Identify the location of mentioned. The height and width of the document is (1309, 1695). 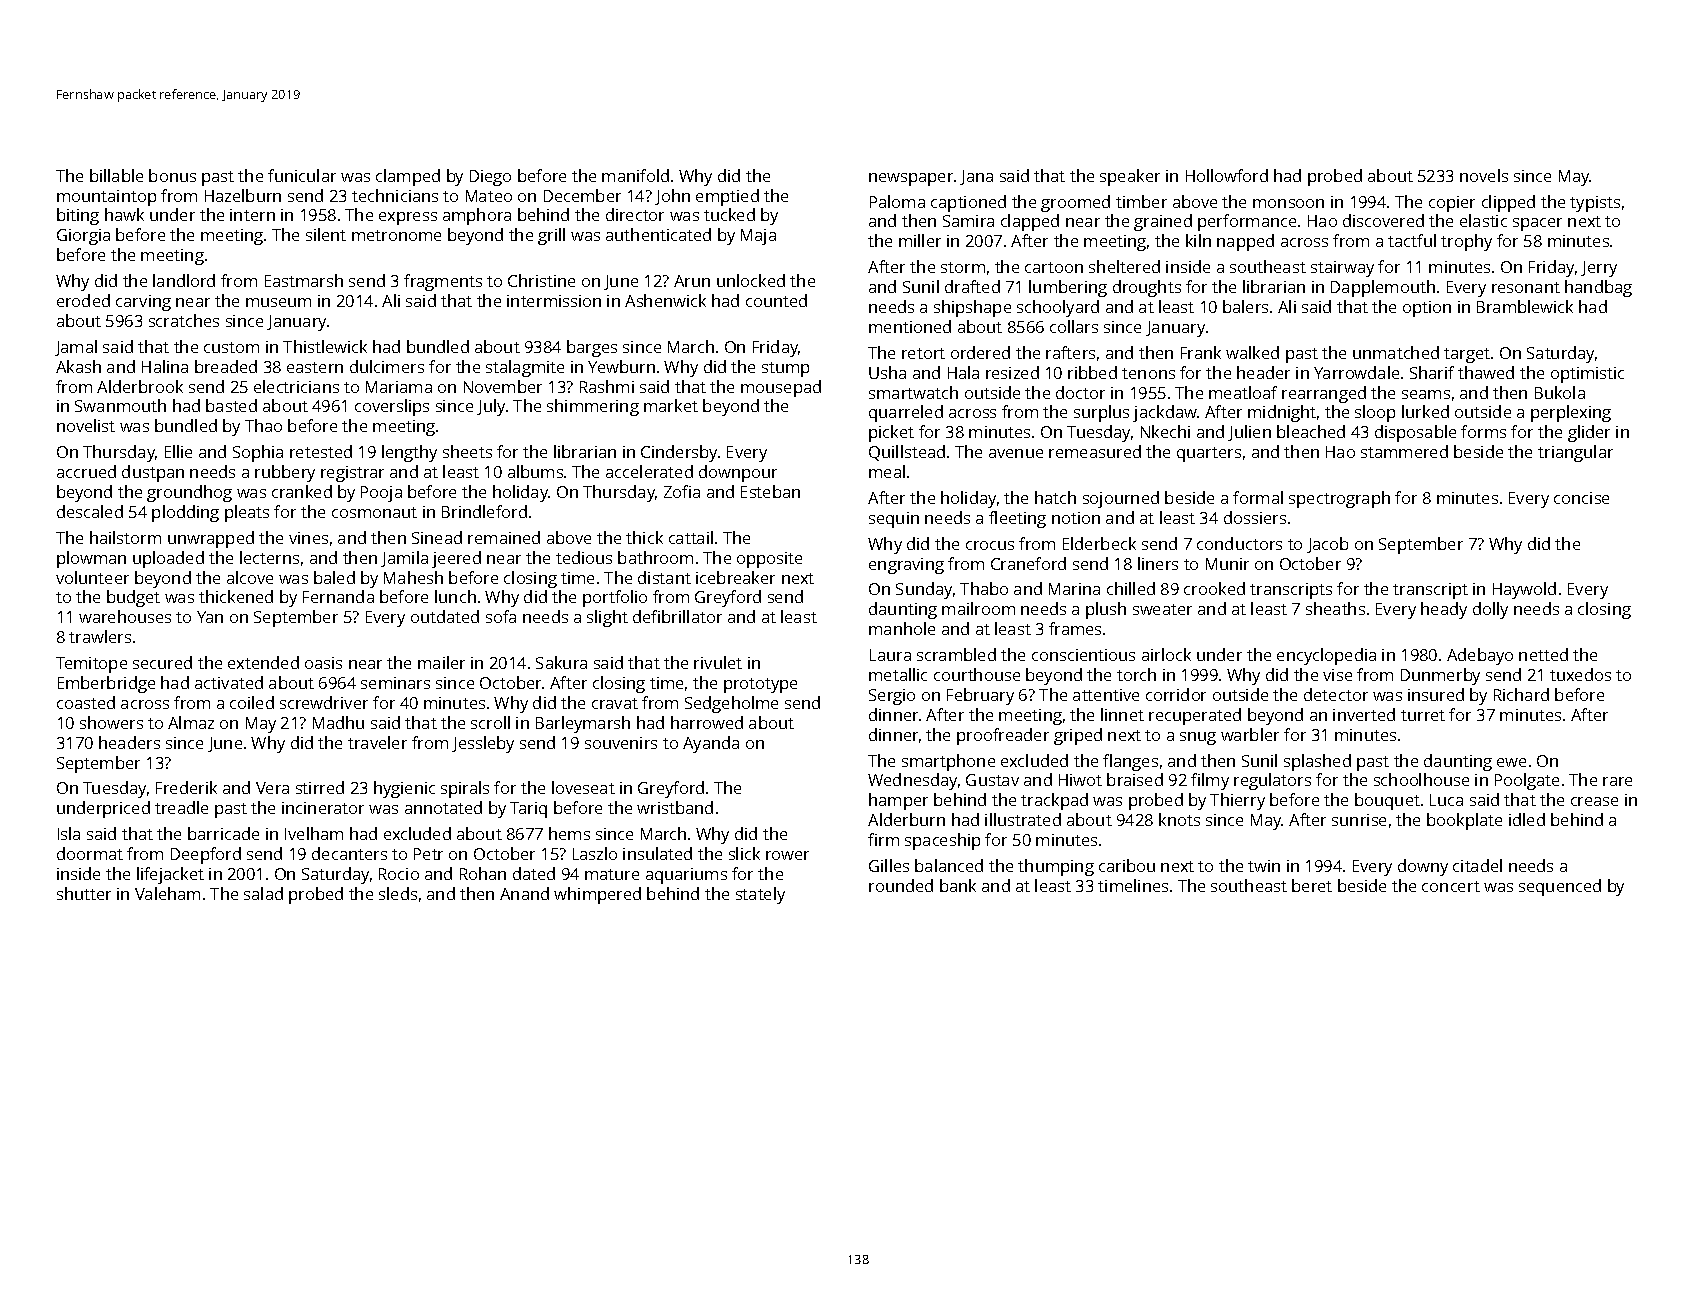
(910, 326).
